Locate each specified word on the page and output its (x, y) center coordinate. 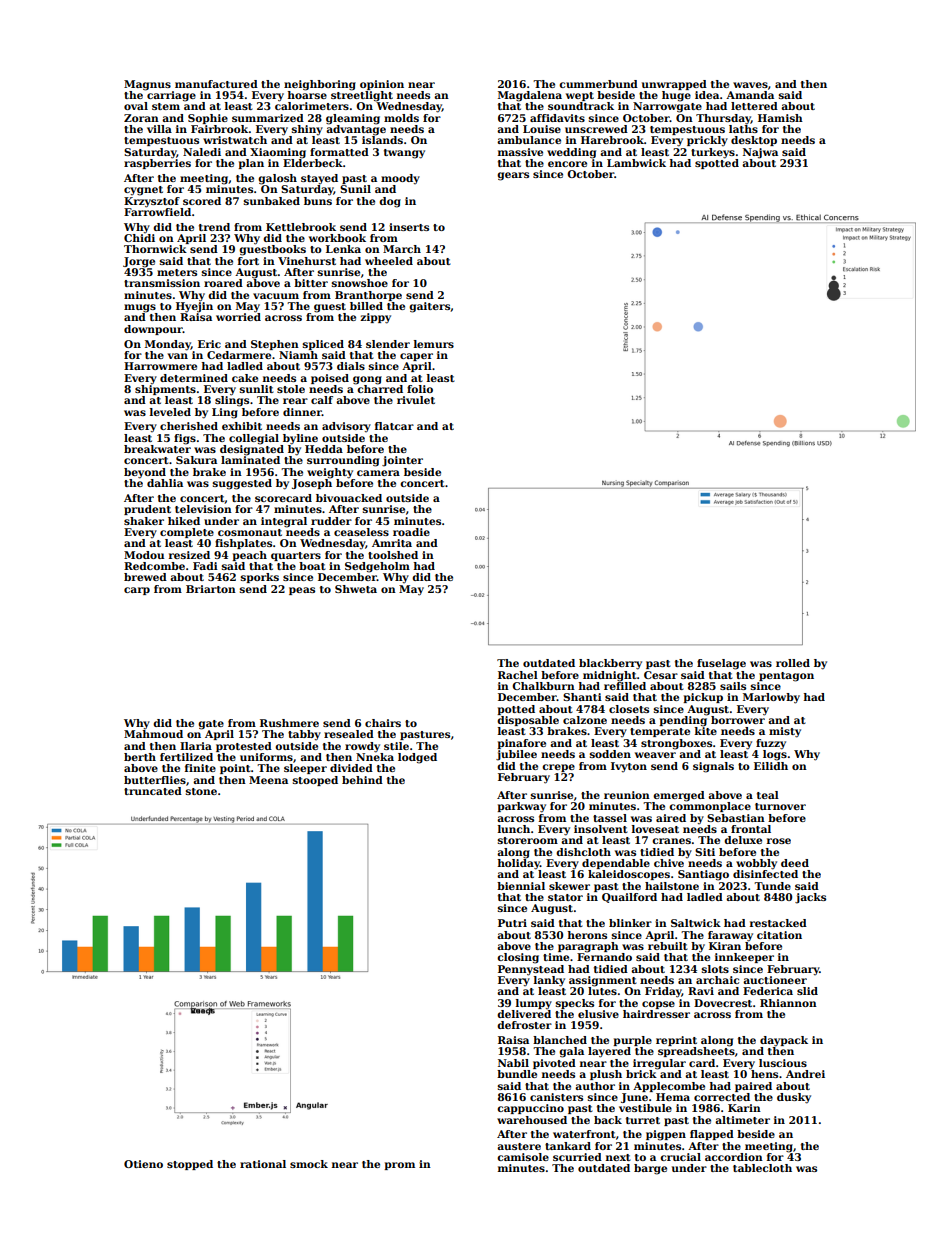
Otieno (143, 1164)
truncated (153, 791)
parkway (521, 807)
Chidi (139, 238)
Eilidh (771, 766)
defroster (524, 1025)
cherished (189, 426)
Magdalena (530, 96)
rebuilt (668, 946)
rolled (793, 663)
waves (750, 85)
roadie (411, 532)
